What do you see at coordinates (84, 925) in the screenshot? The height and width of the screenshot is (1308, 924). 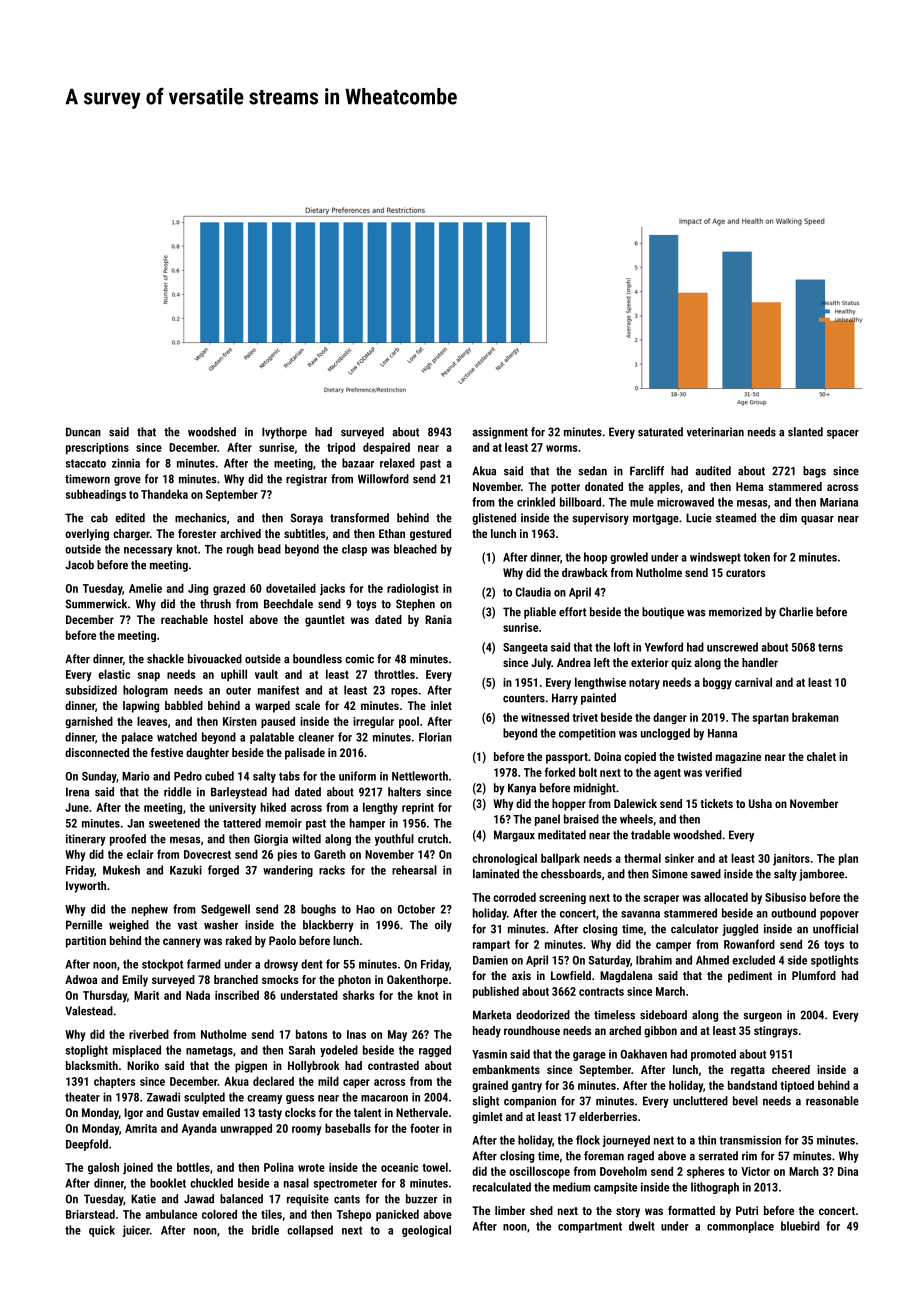 I see `Pernille` at bounding box center [84, 925].
